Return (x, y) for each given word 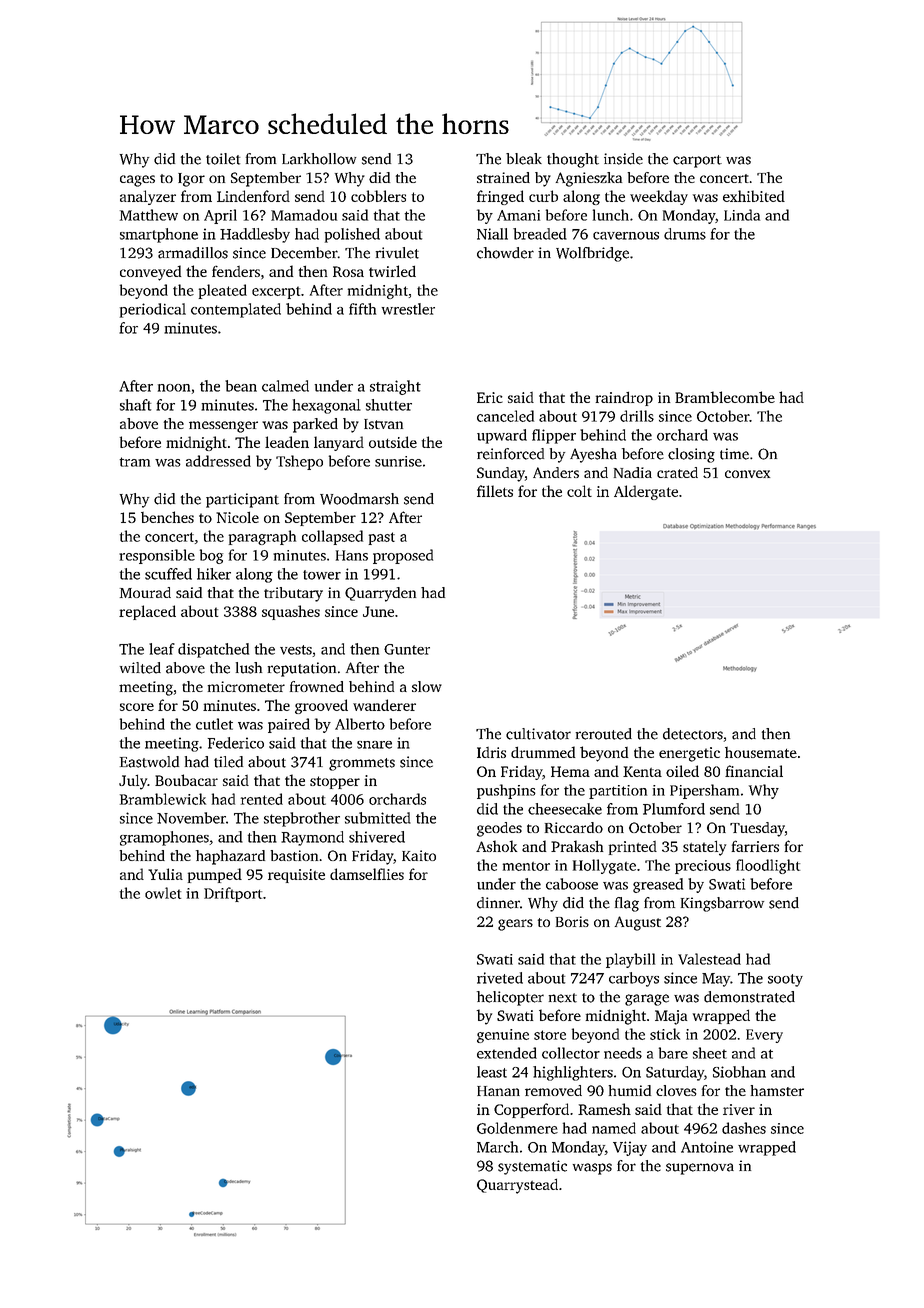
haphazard (230, 857)
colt (579, 491)
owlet (163, 893)
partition (618, 792)
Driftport (233, 894)
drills (637, 416)
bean (241, 386)
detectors (693, 734)
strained (503, 177)
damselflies (367, 874)
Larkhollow (319, 159)
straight (395, 387)
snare (374, 745)
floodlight (768, 866)
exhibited (754, 196)
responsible (157, 556)
